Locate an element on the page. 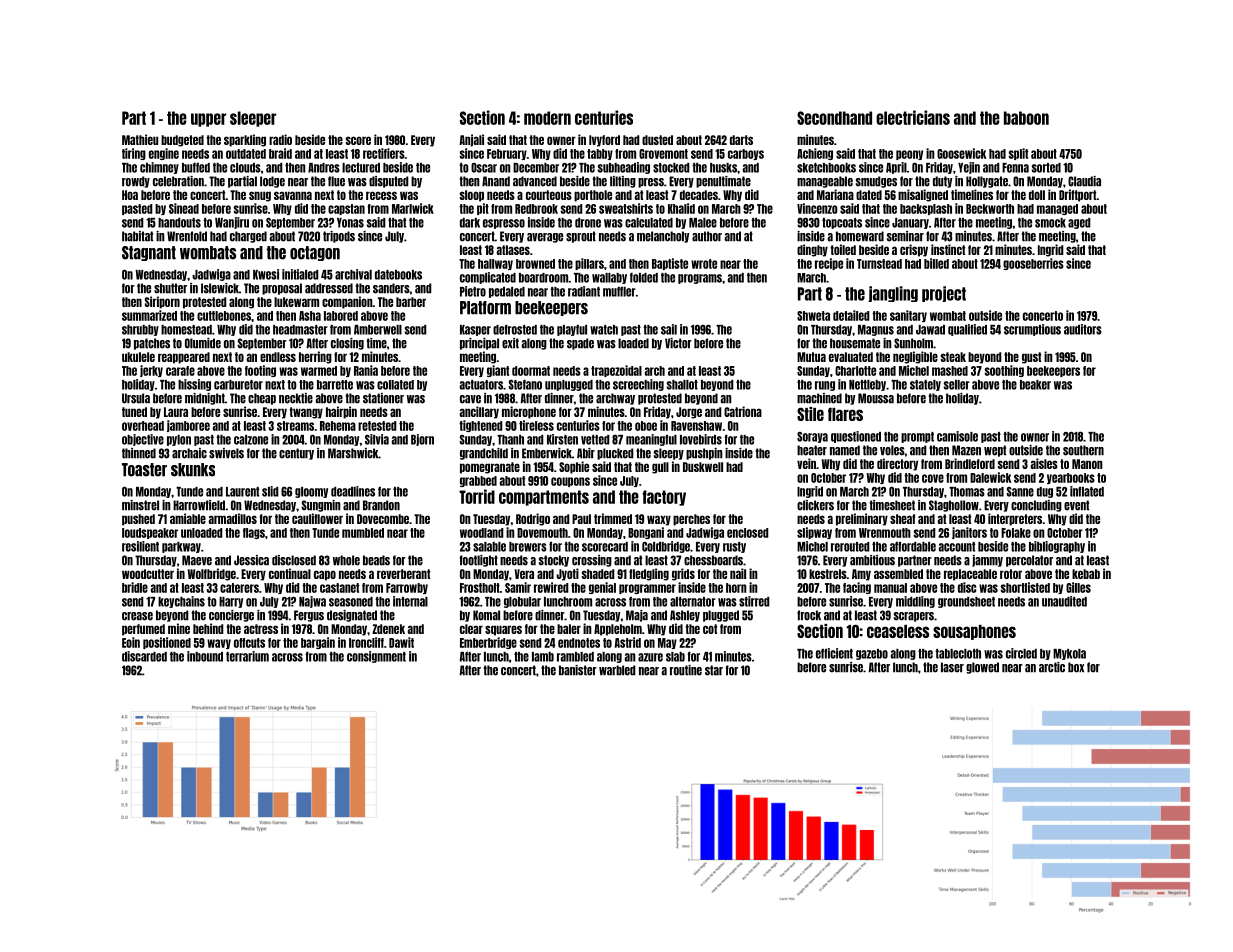 The width and height of the page is (1233, 952). efficient is located at coordinates (834, 653).
